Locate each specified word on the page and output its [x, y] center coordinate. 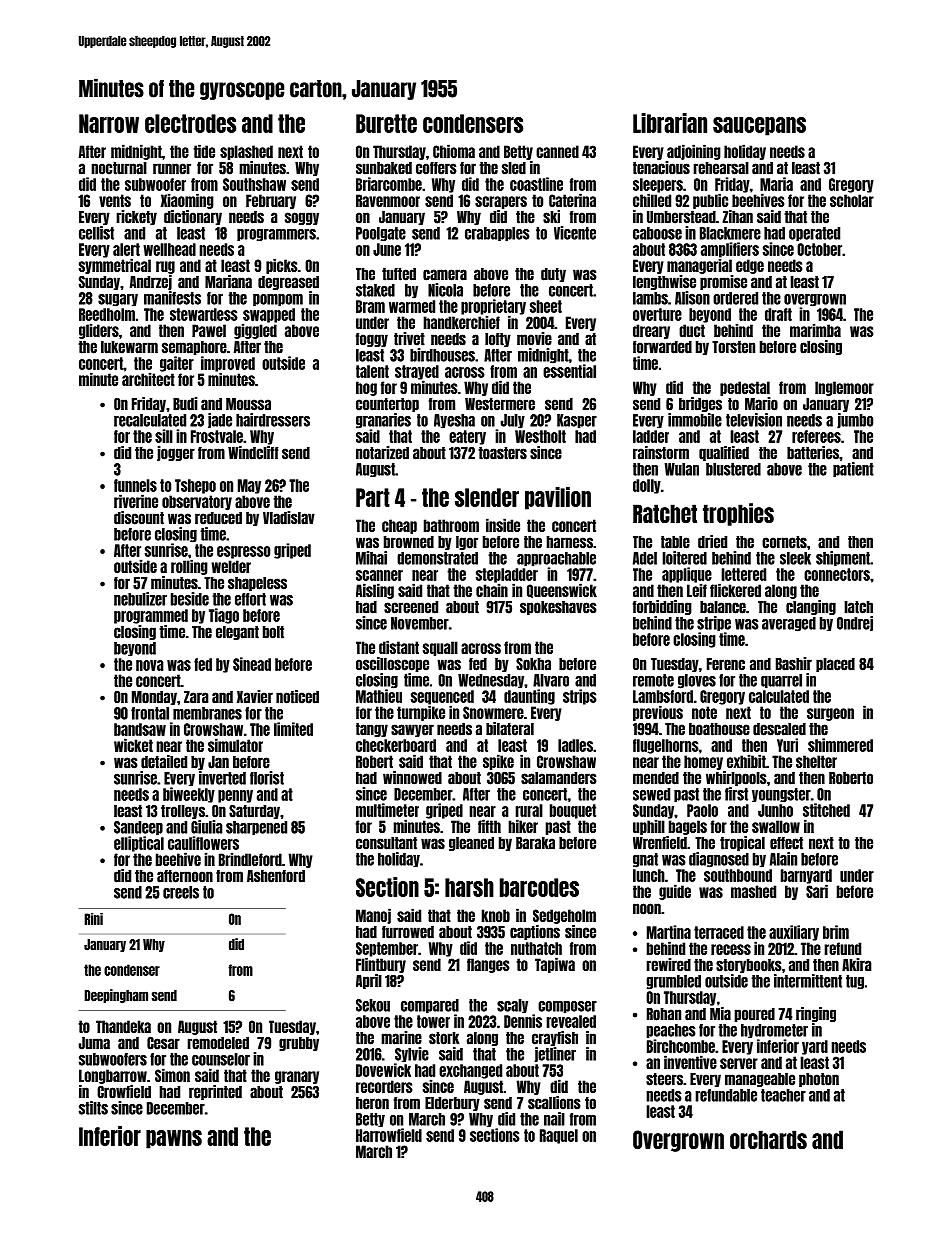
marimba [815, 330]
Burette [386, 123]
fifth [489, 826]
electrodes [190, 123]
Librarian [670, 123]
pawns [174, 1139]
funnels [135, 485]
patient [853, 469]
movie [534, 339]
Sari [817, 891]
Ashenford [276, 876]
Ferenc [726, 664]
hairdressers [273, 420]
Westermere [500, 404]
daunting [529, 697]
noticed [297, 697]
